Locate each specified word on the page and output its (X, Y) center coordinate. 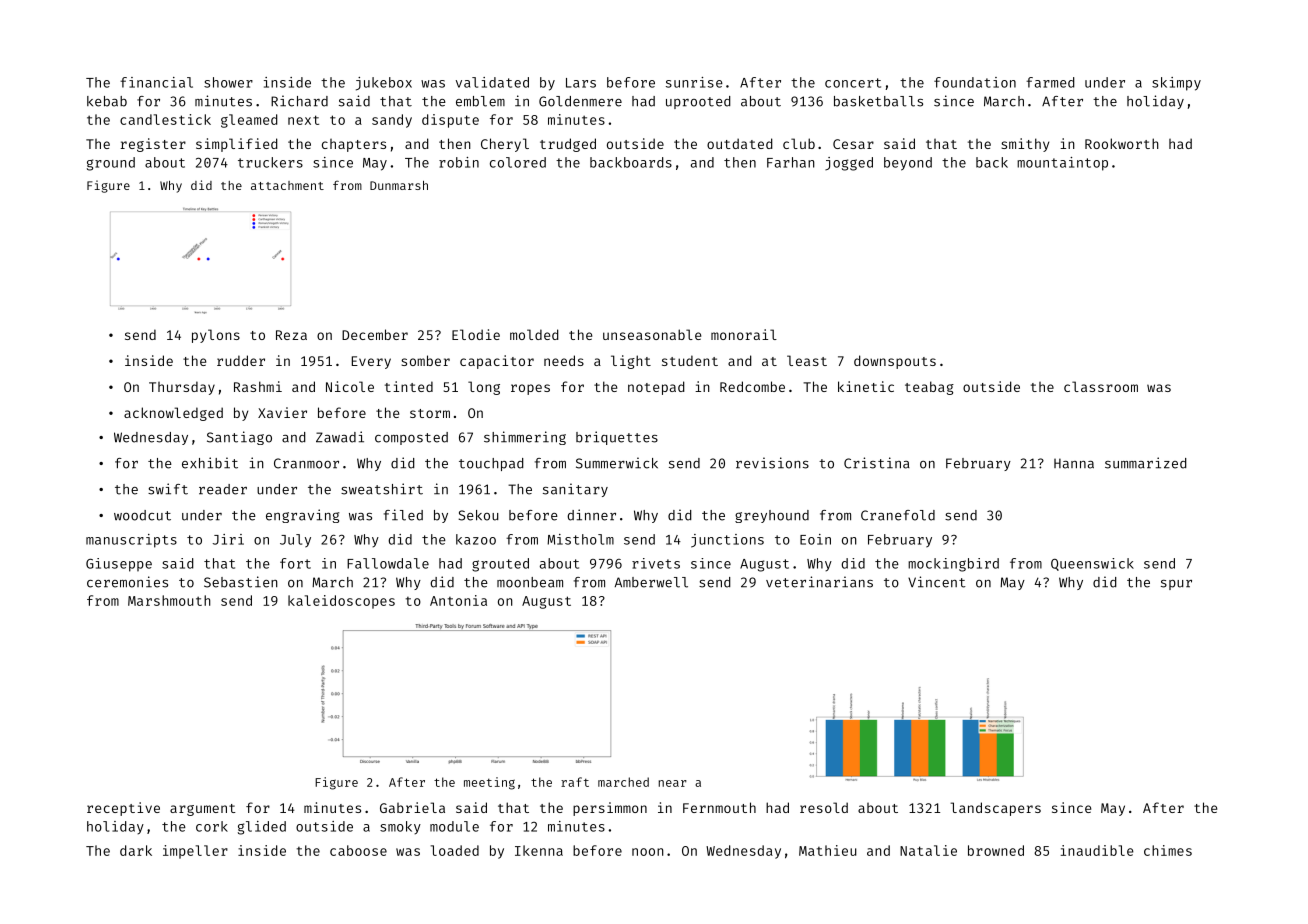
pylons (216, 336)
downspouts (895, 362)
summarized (1146, 463)
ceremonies (127, 582)
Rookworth (1122, 143)
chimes (1168, 850)
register (153, 145)
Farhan (791, 162)
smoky (400, 828)
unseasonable (652, 334)
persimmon (610, 809)
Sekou (478, 515)
